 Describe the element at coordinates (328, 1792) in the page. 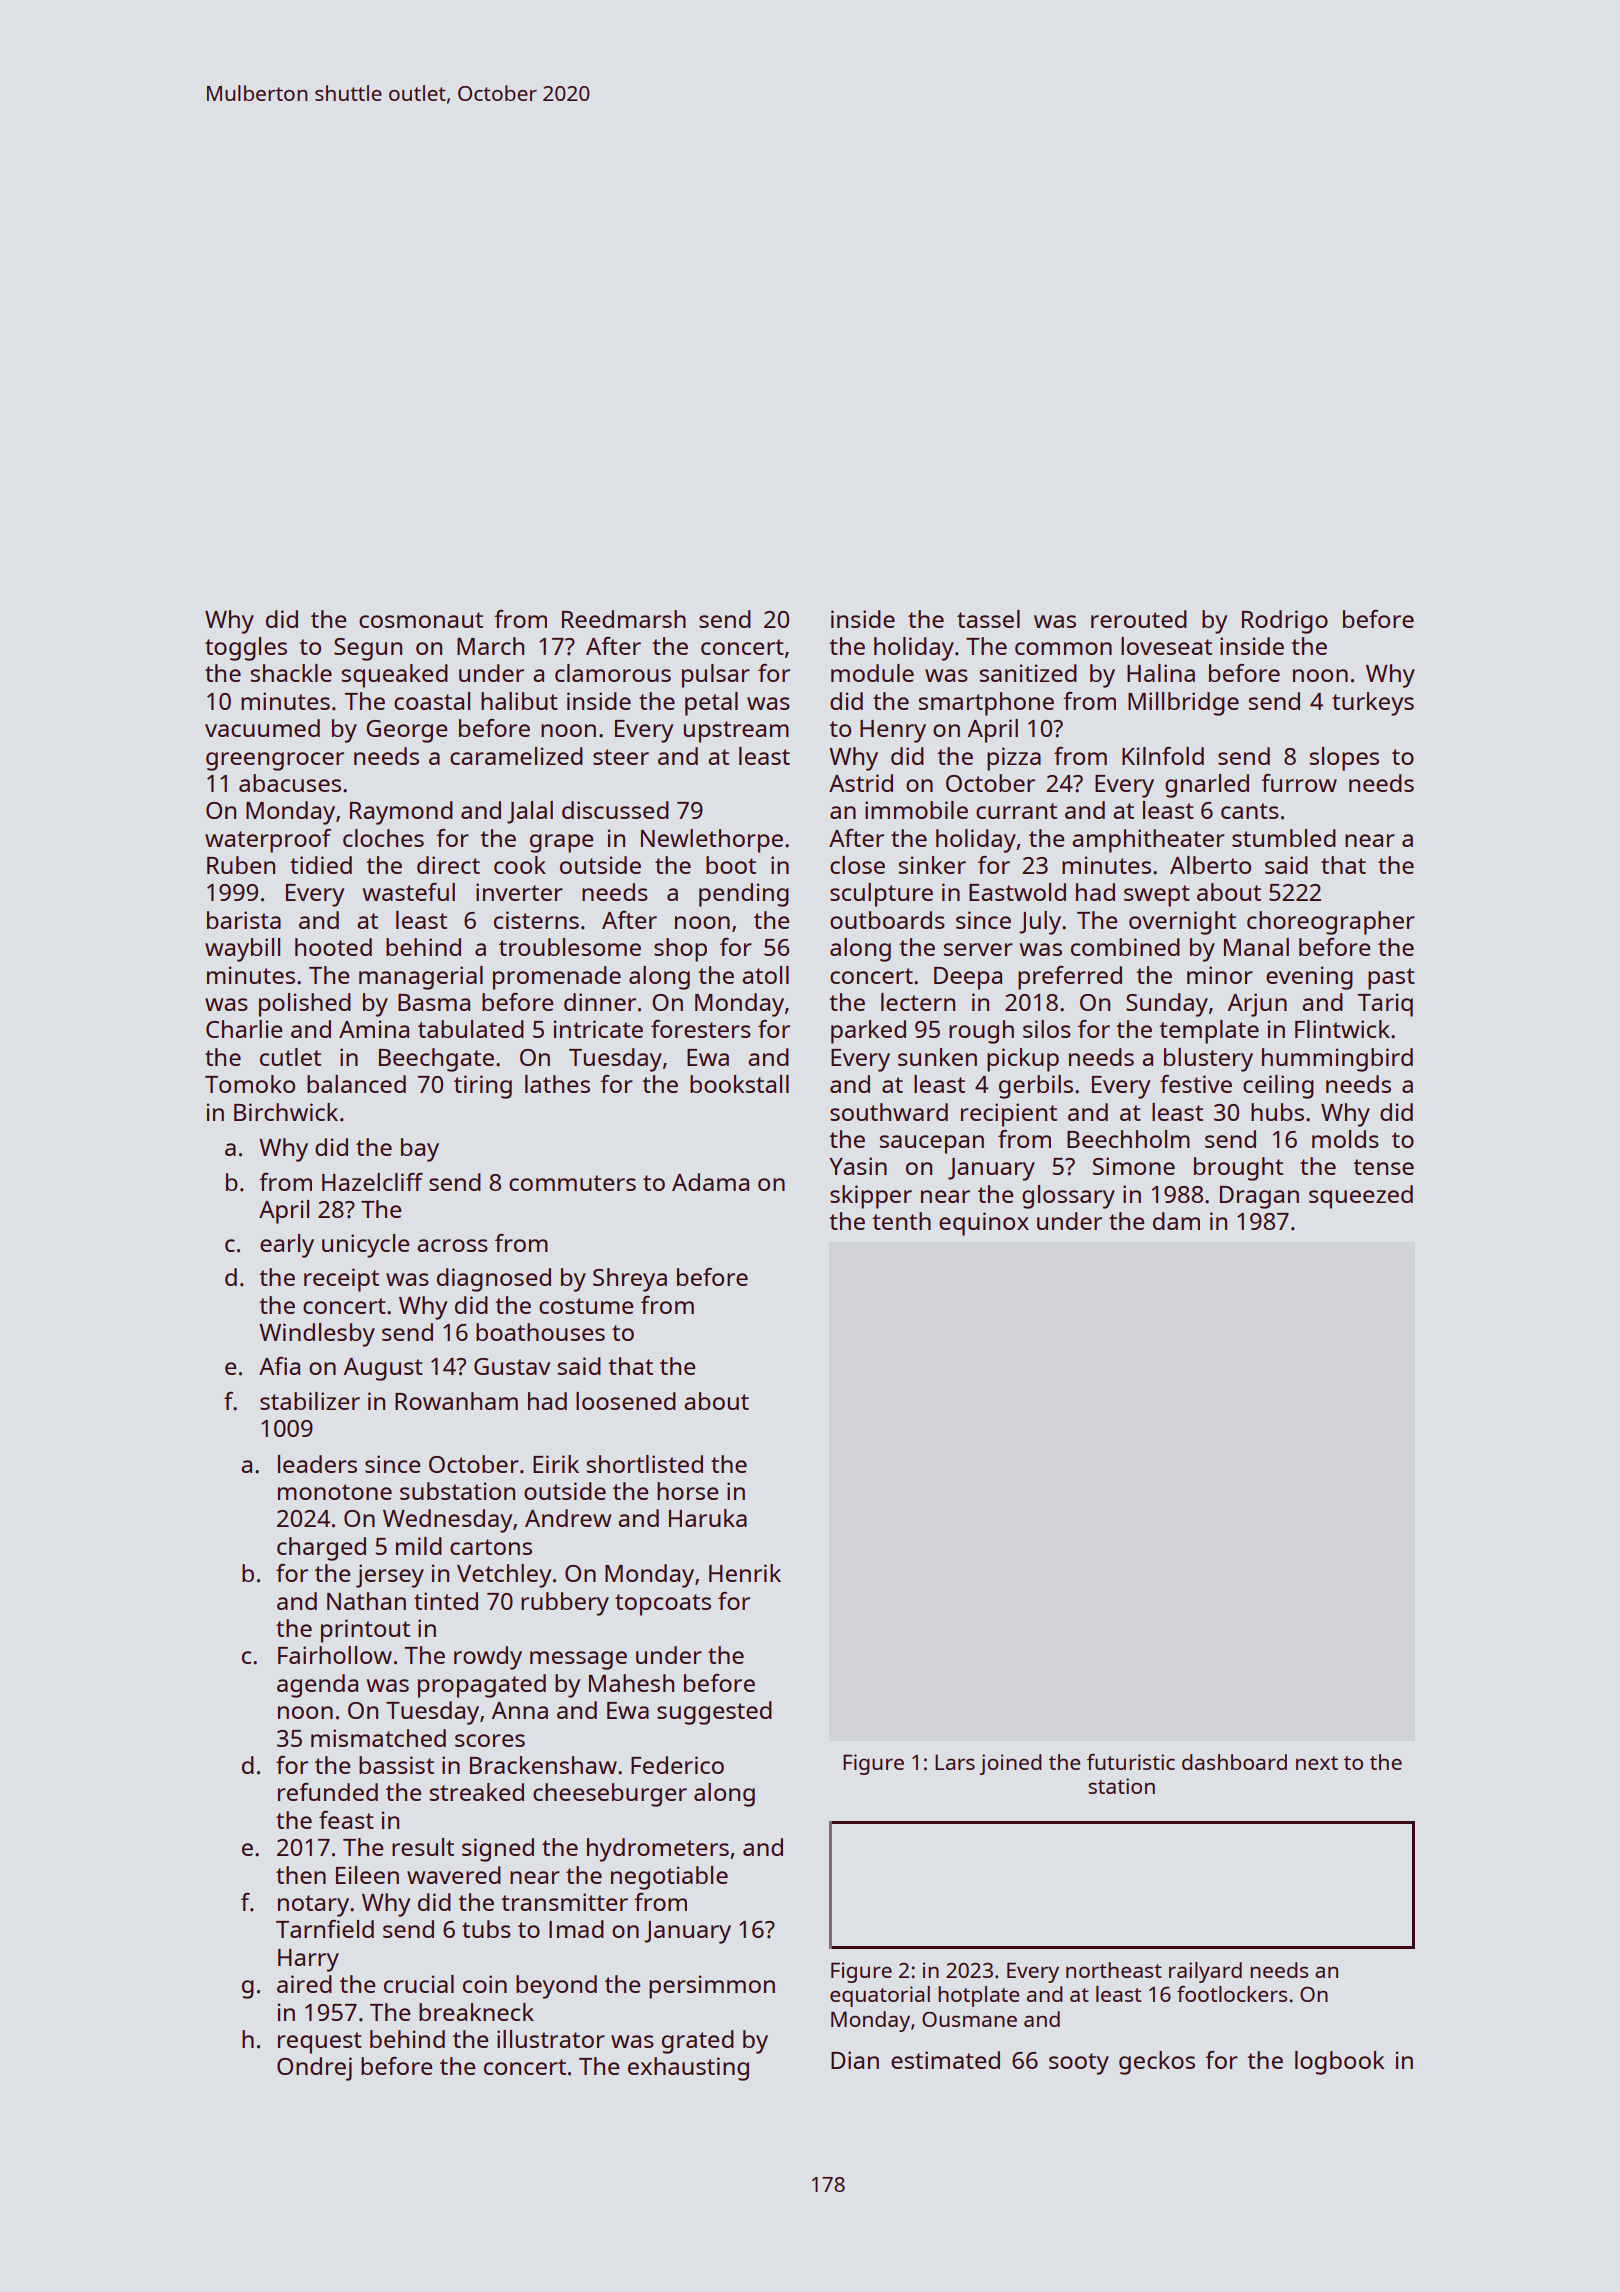

I see `refunded` at that location.
